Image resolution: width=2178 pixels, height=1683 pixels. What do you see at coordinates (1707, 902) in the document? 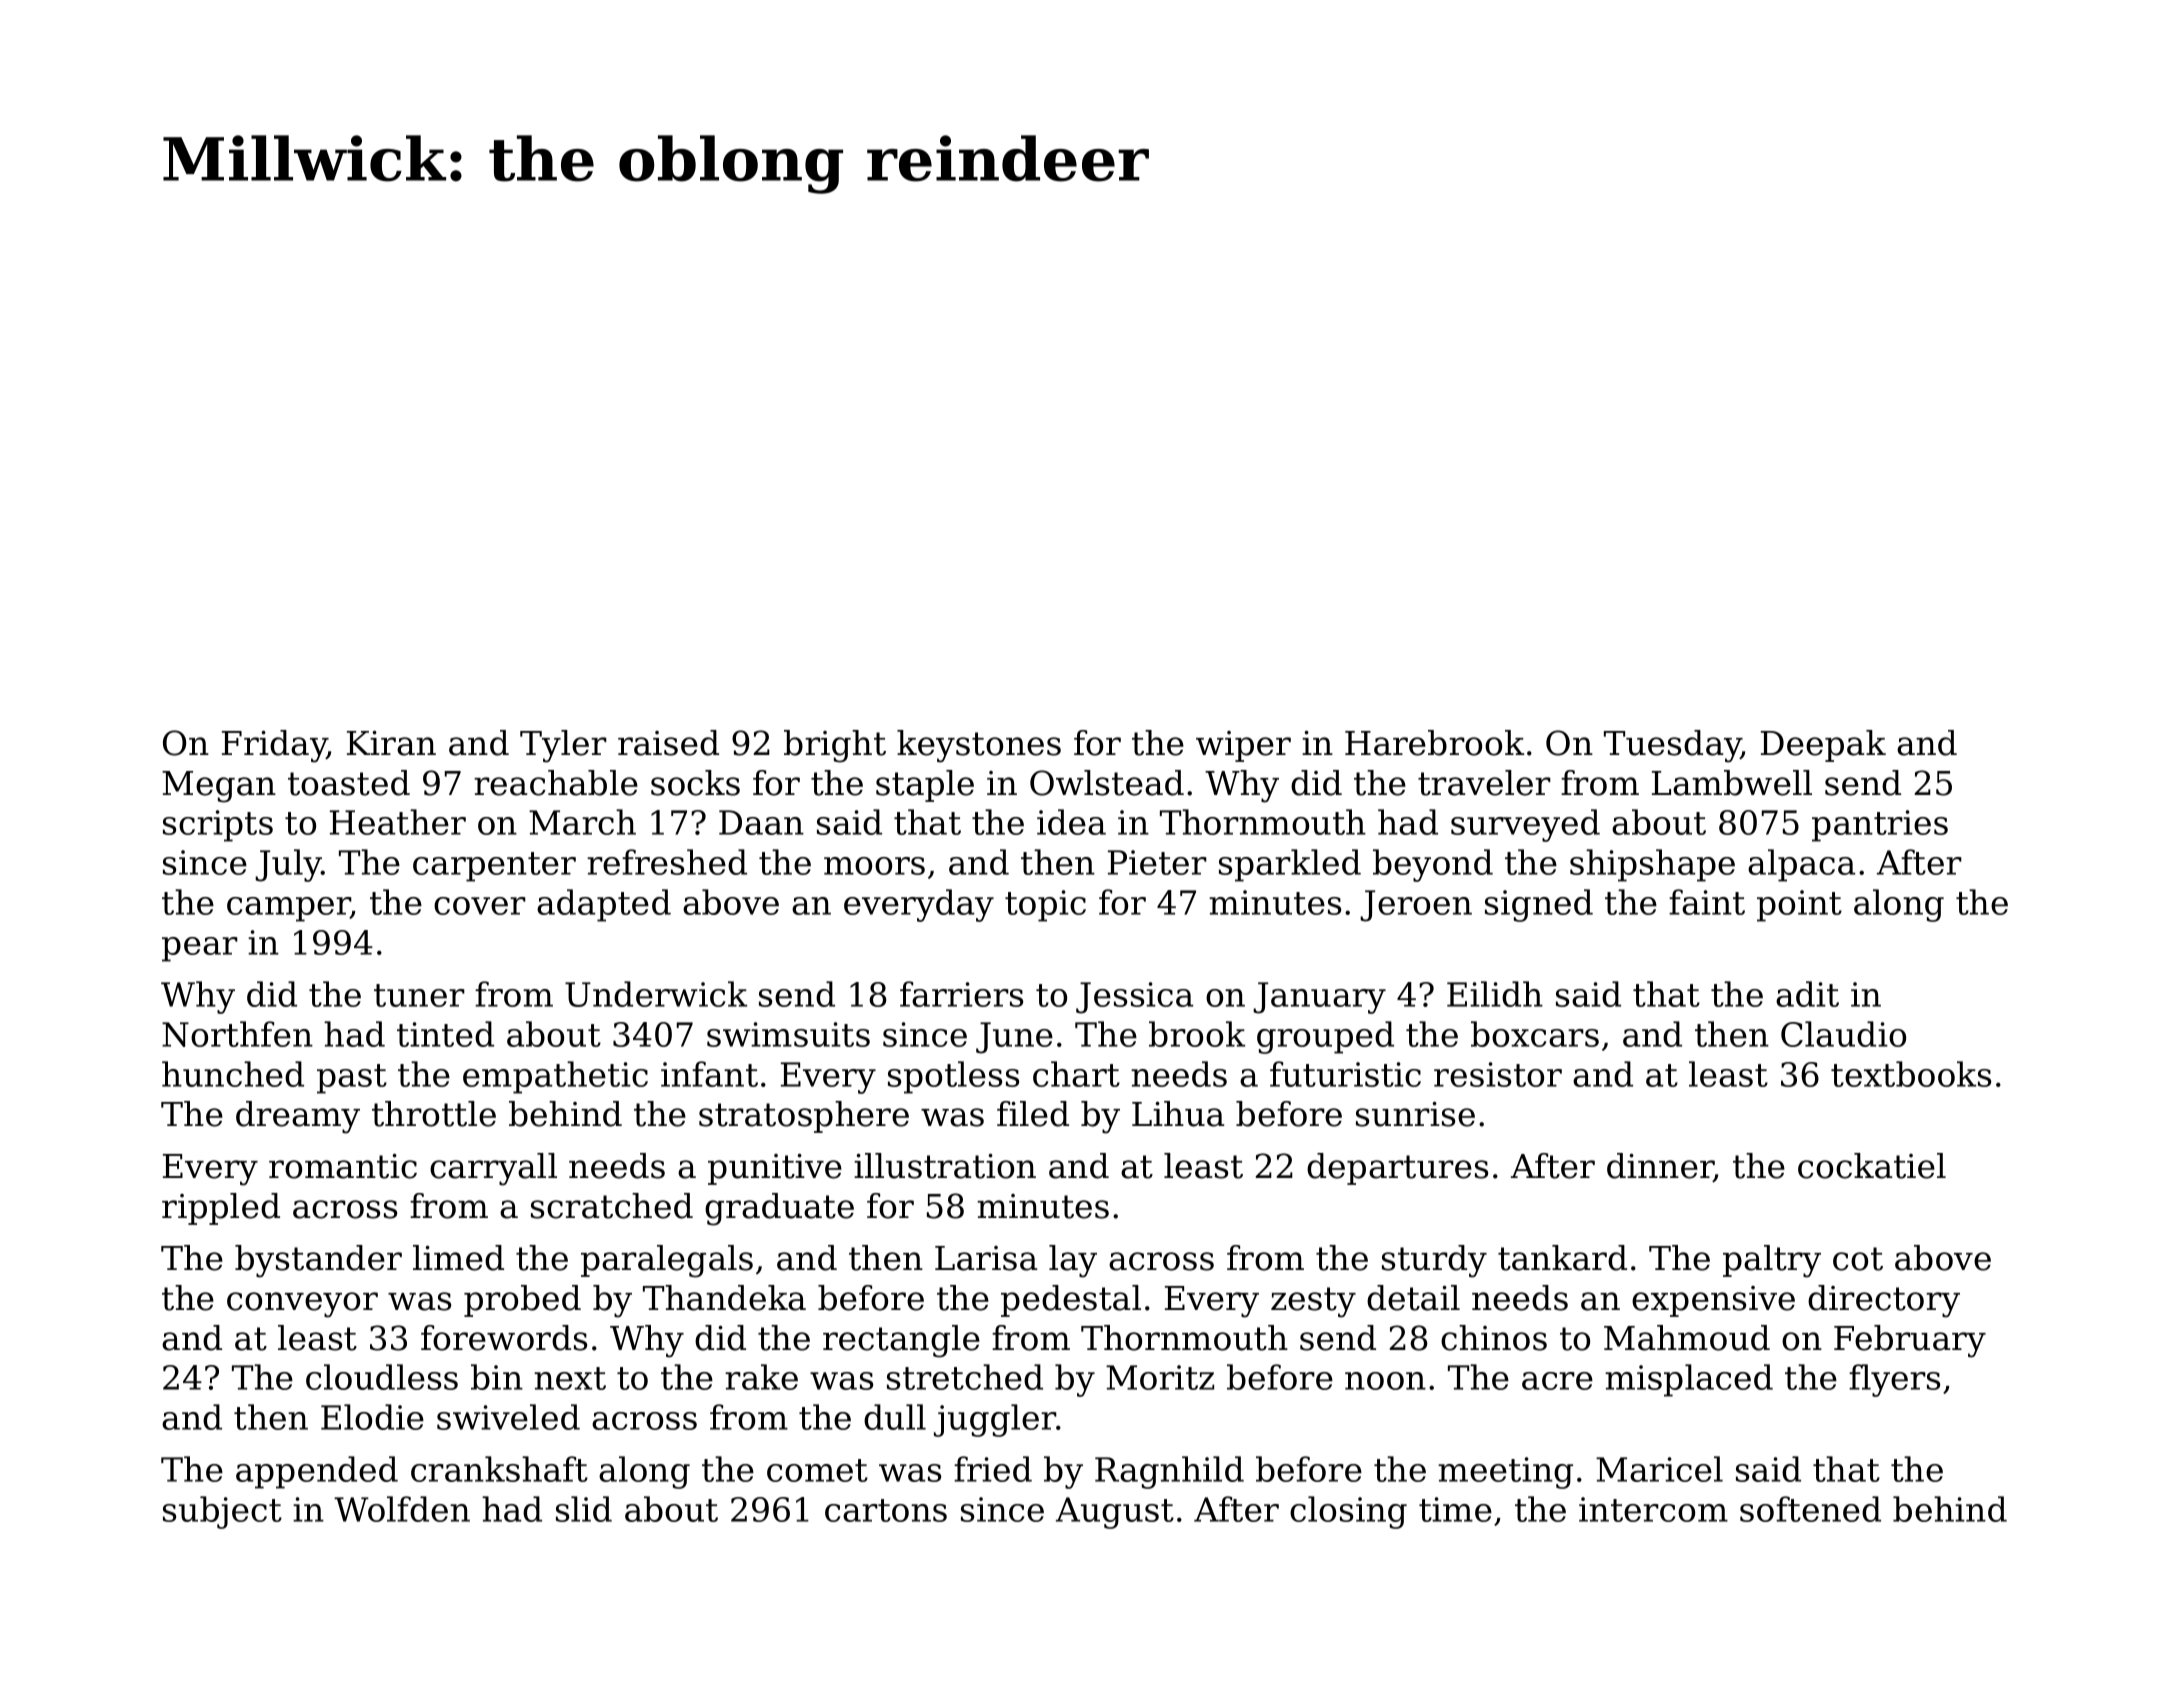
I see `faint` at bounding box center [1707, 902].
